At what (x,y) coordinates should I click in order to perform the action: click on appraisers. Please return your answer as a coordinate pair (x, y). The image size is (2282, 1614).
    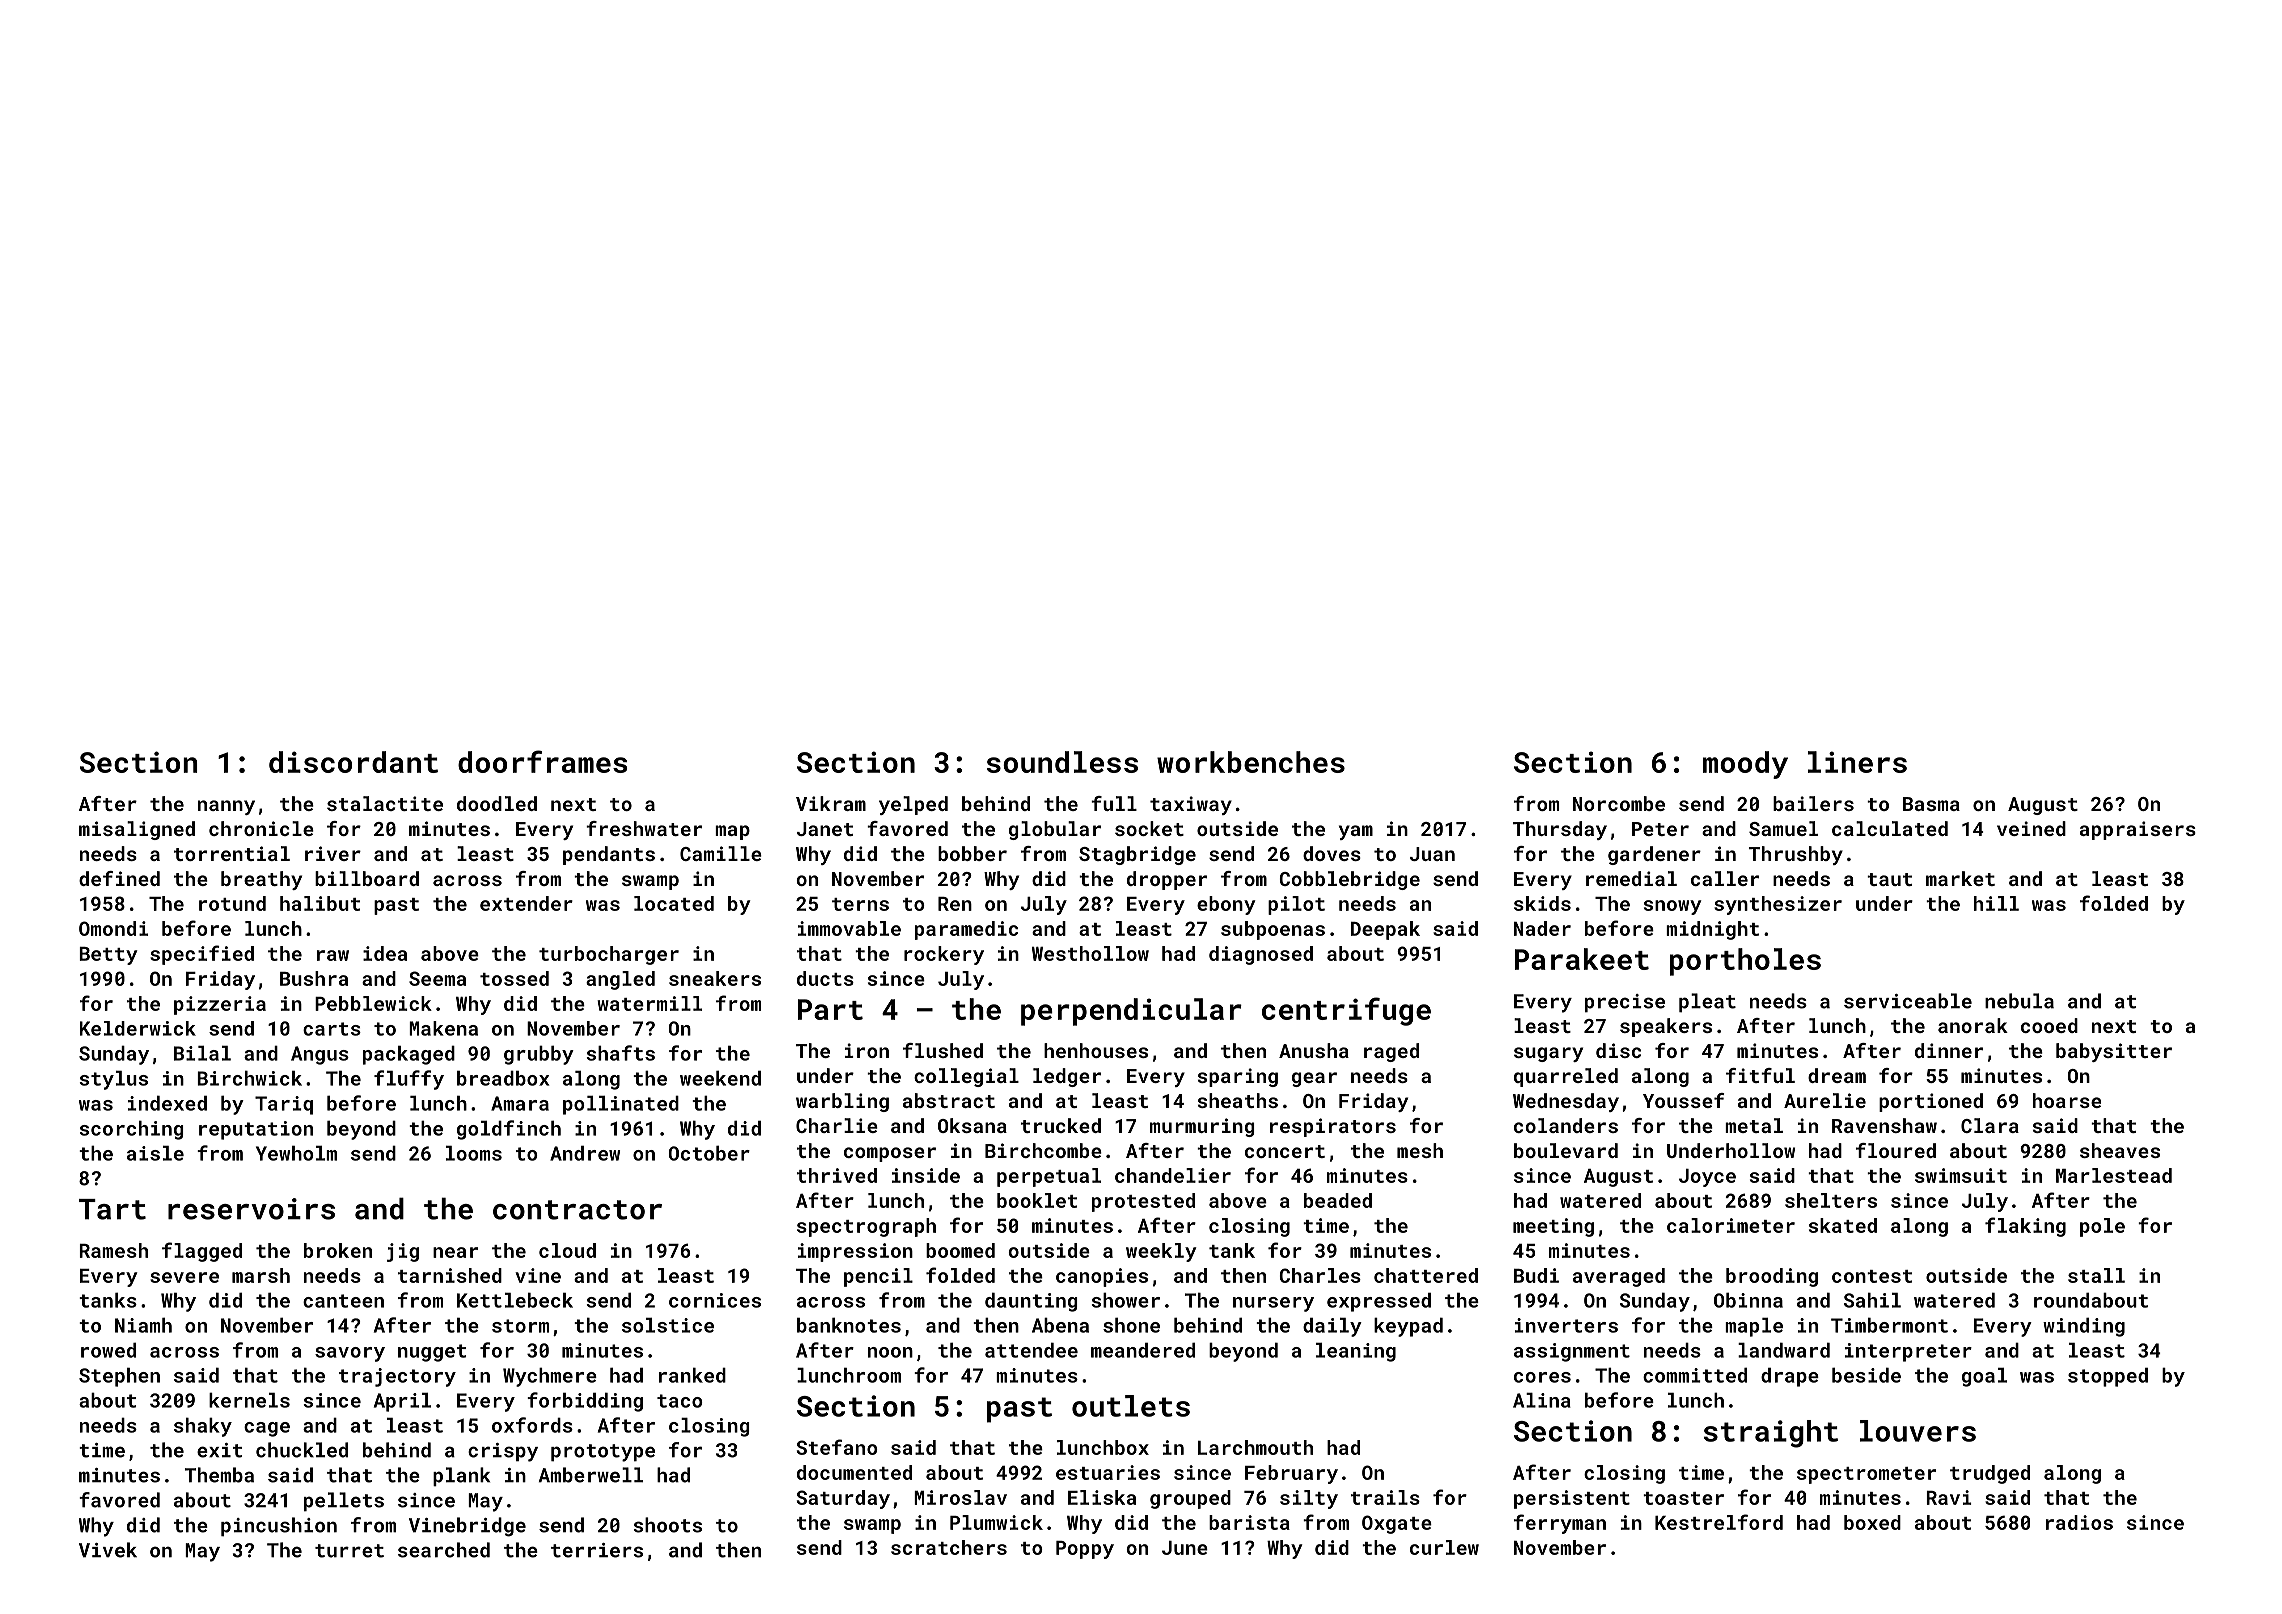
    Looking at the image, I should click on (2138, 830).
